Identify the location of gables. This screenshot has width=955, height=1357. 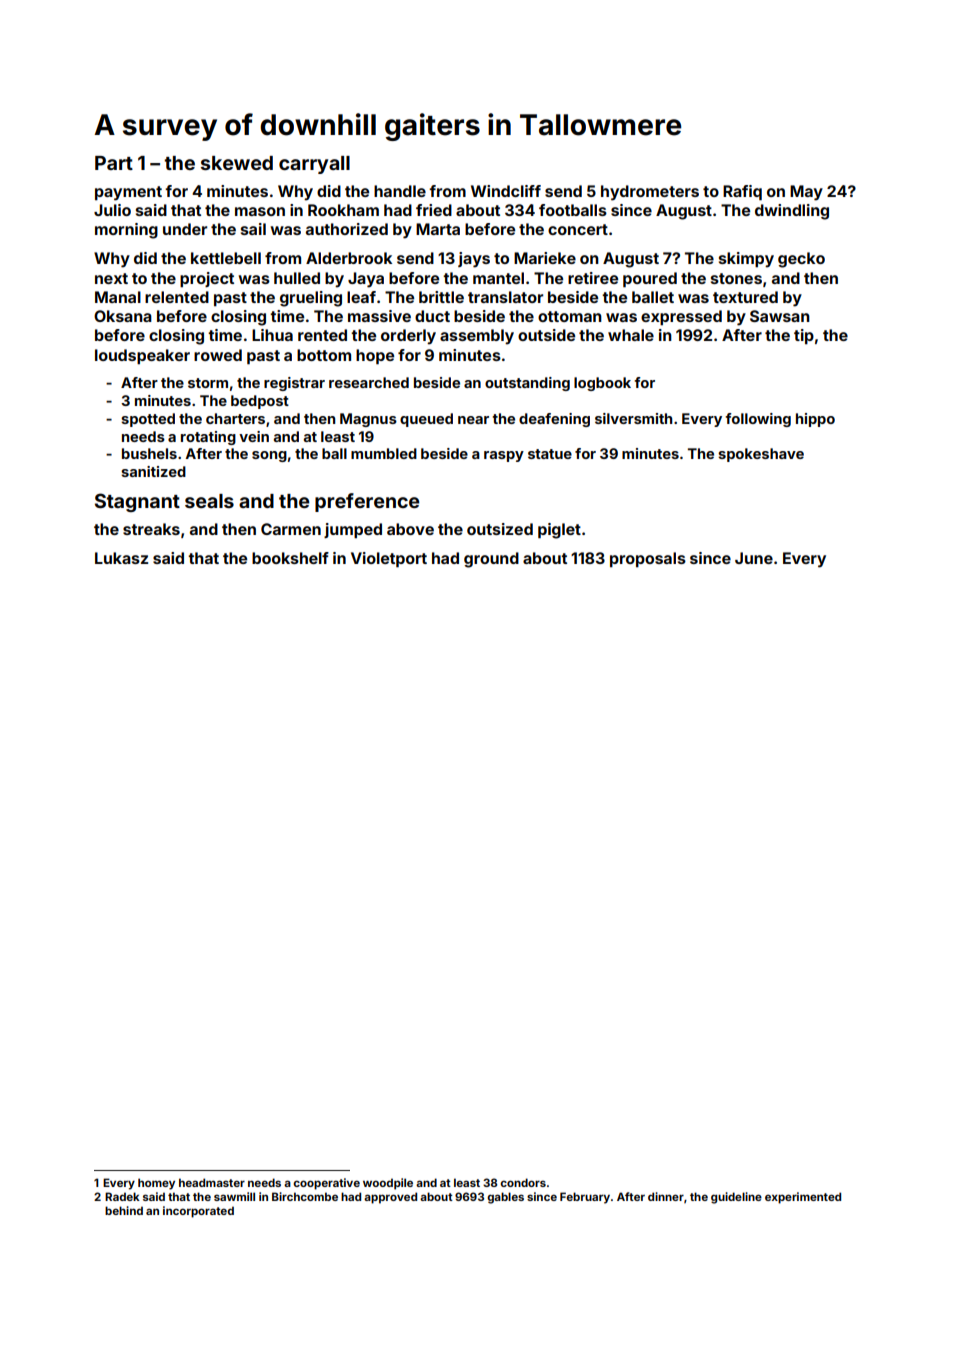
(505, 1198).
